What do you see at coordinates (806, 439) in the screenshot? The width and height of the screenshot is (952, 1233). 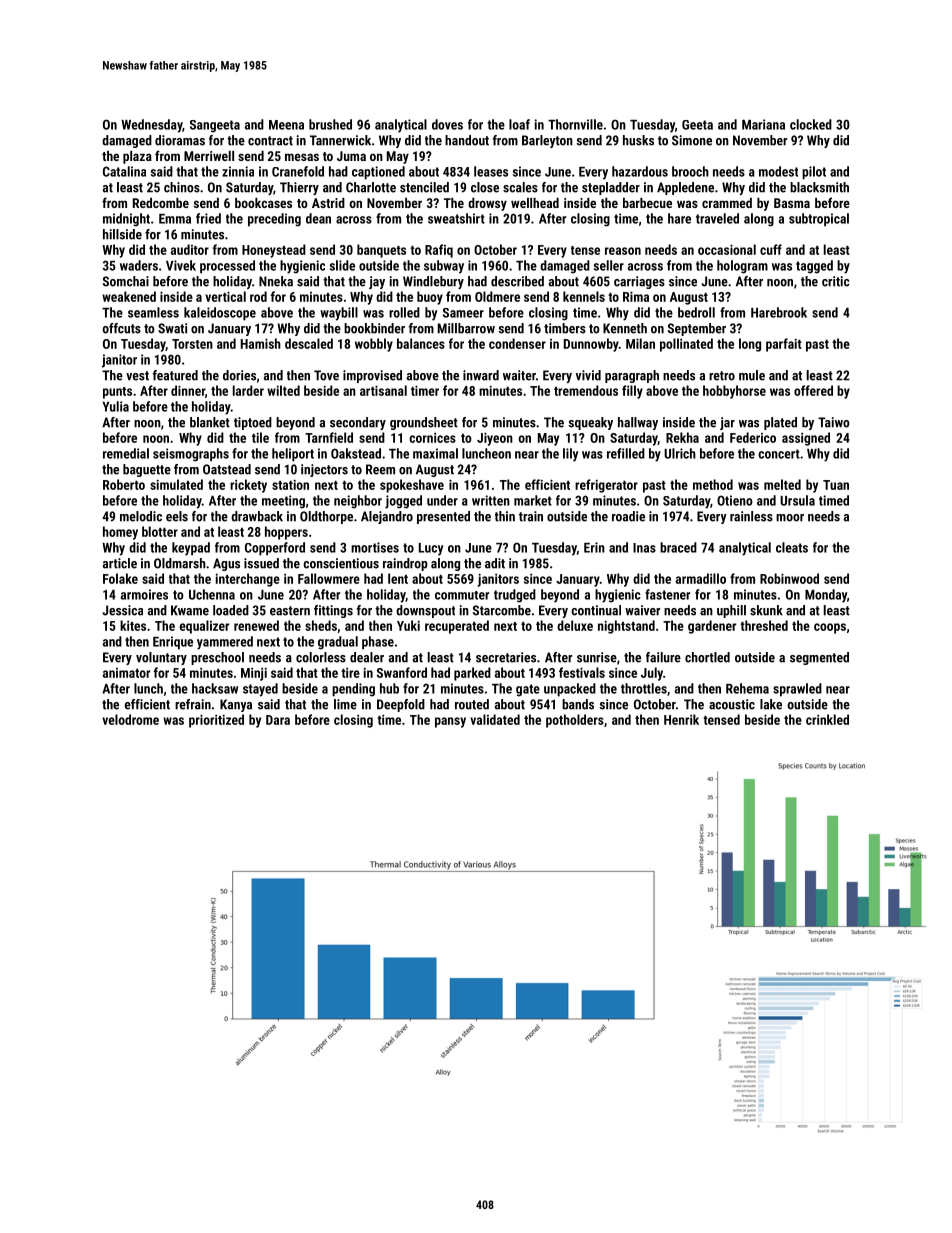 I see `assigned` at bounding box center [806, 439].
